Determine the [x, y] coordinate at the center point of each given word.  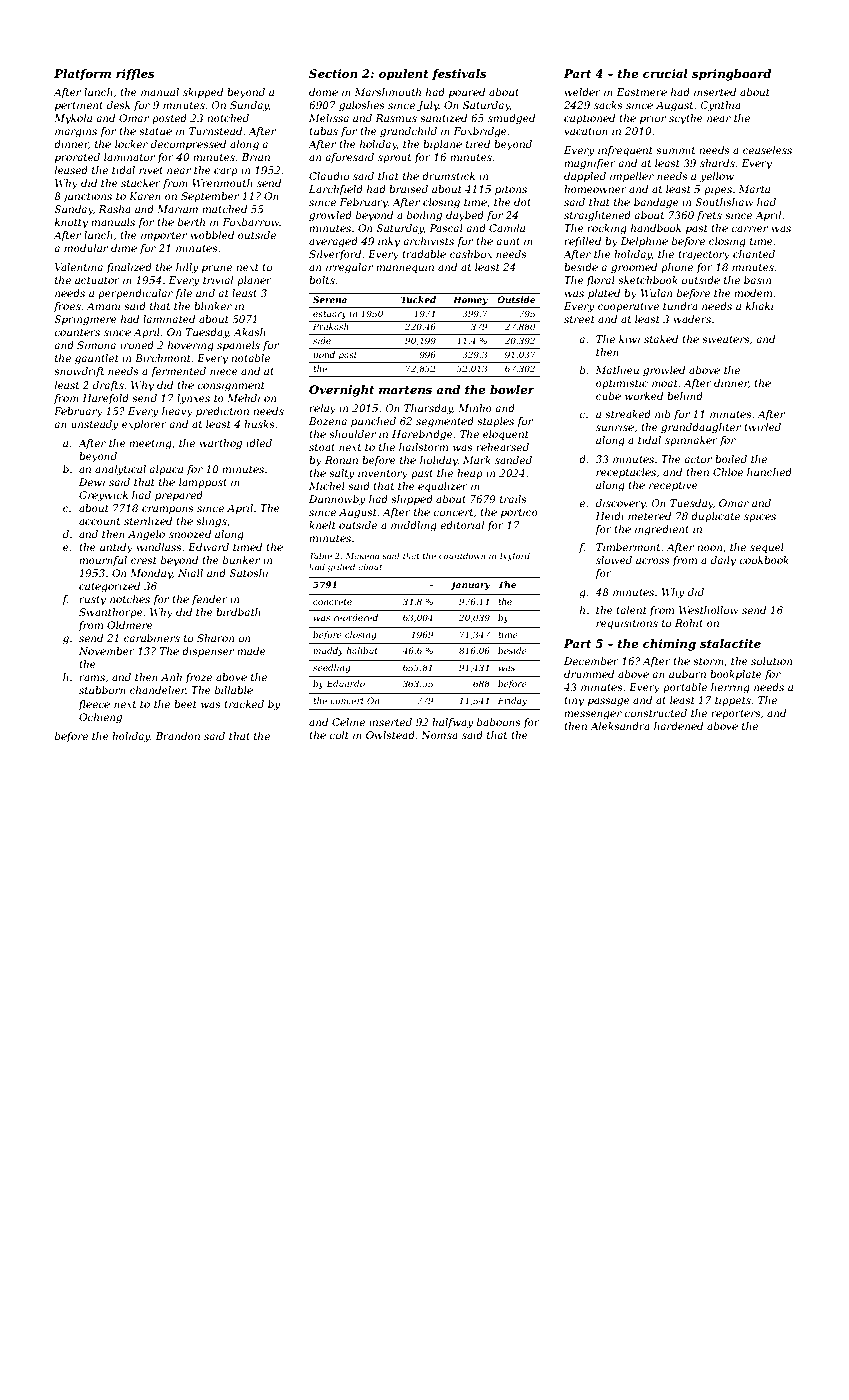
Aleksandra [620, 726]
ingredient [662, 530]
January [470, 585]
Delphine [644, 242]
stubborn [102, 690]
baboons [499, 722]
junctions [87, 197]
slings [211, 522]
